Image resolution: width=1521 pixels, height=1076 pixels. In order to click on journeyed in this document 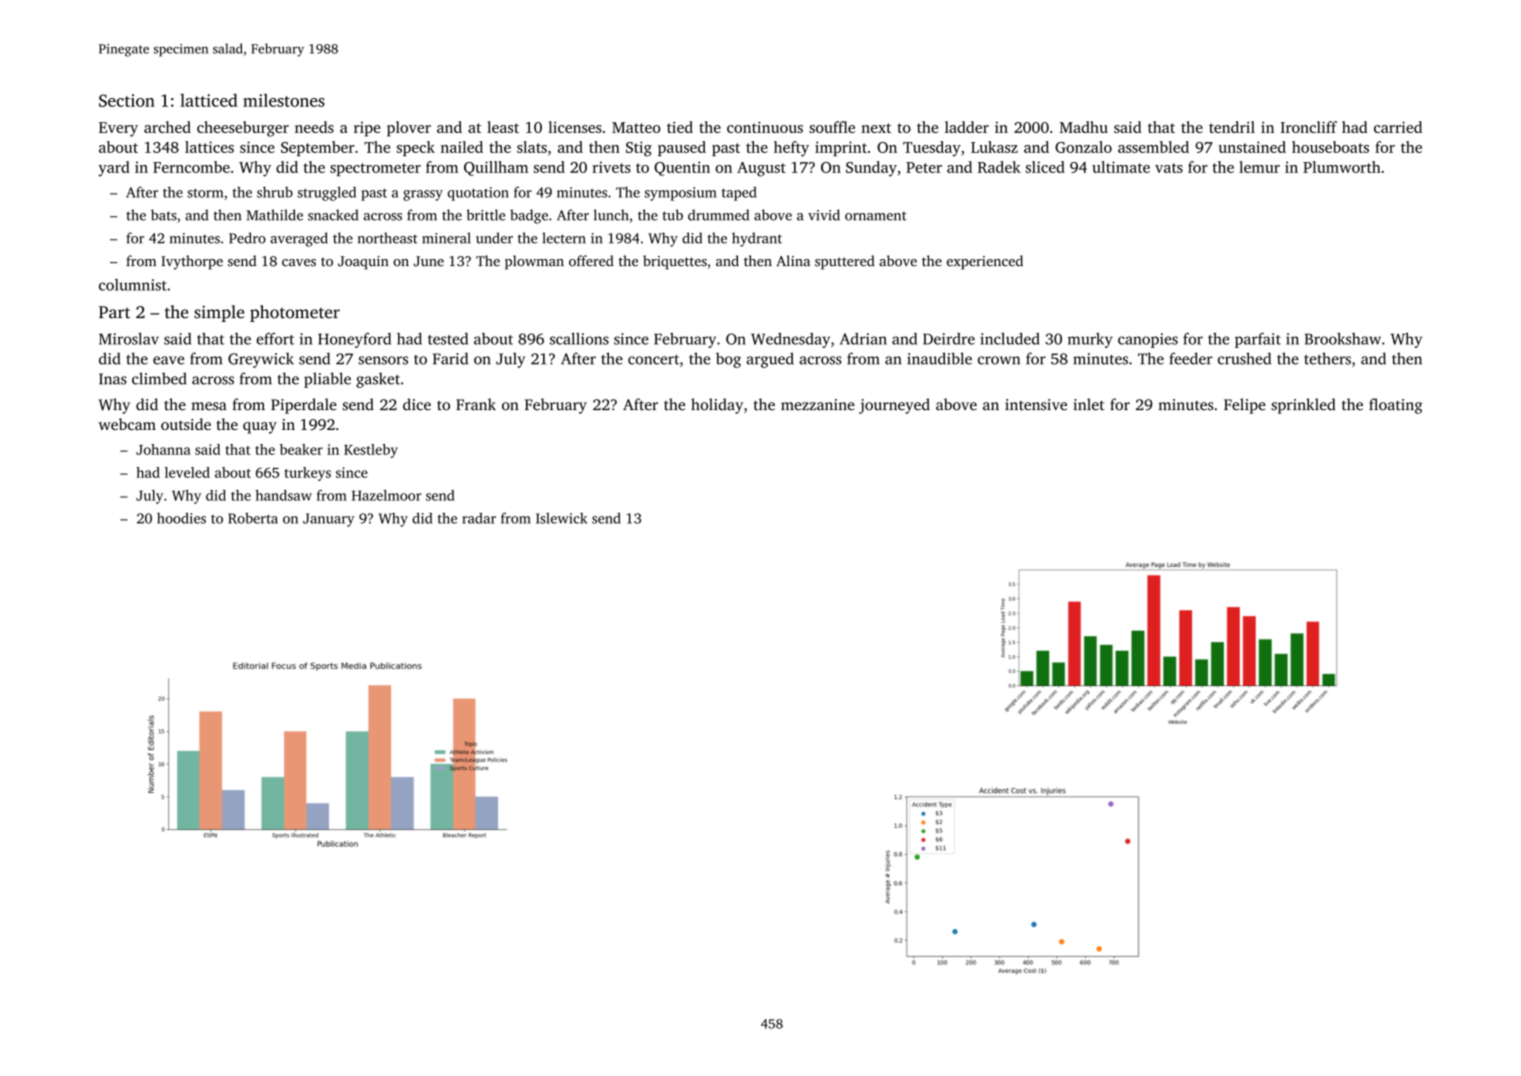, I will do `click(894, 406)`.
